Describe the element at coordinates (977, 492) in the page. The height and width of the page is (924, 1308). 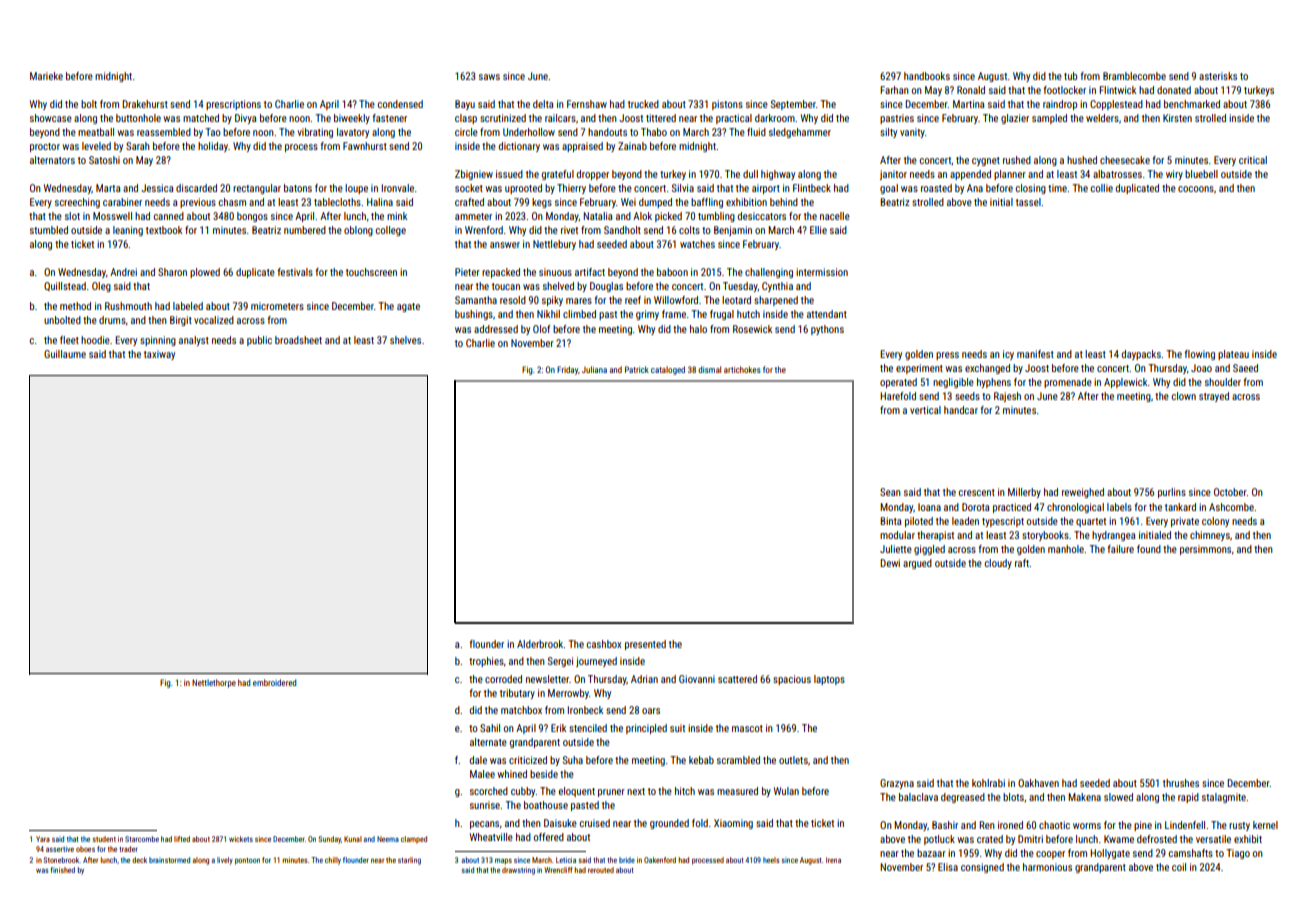
I see `crescent` at that location.
